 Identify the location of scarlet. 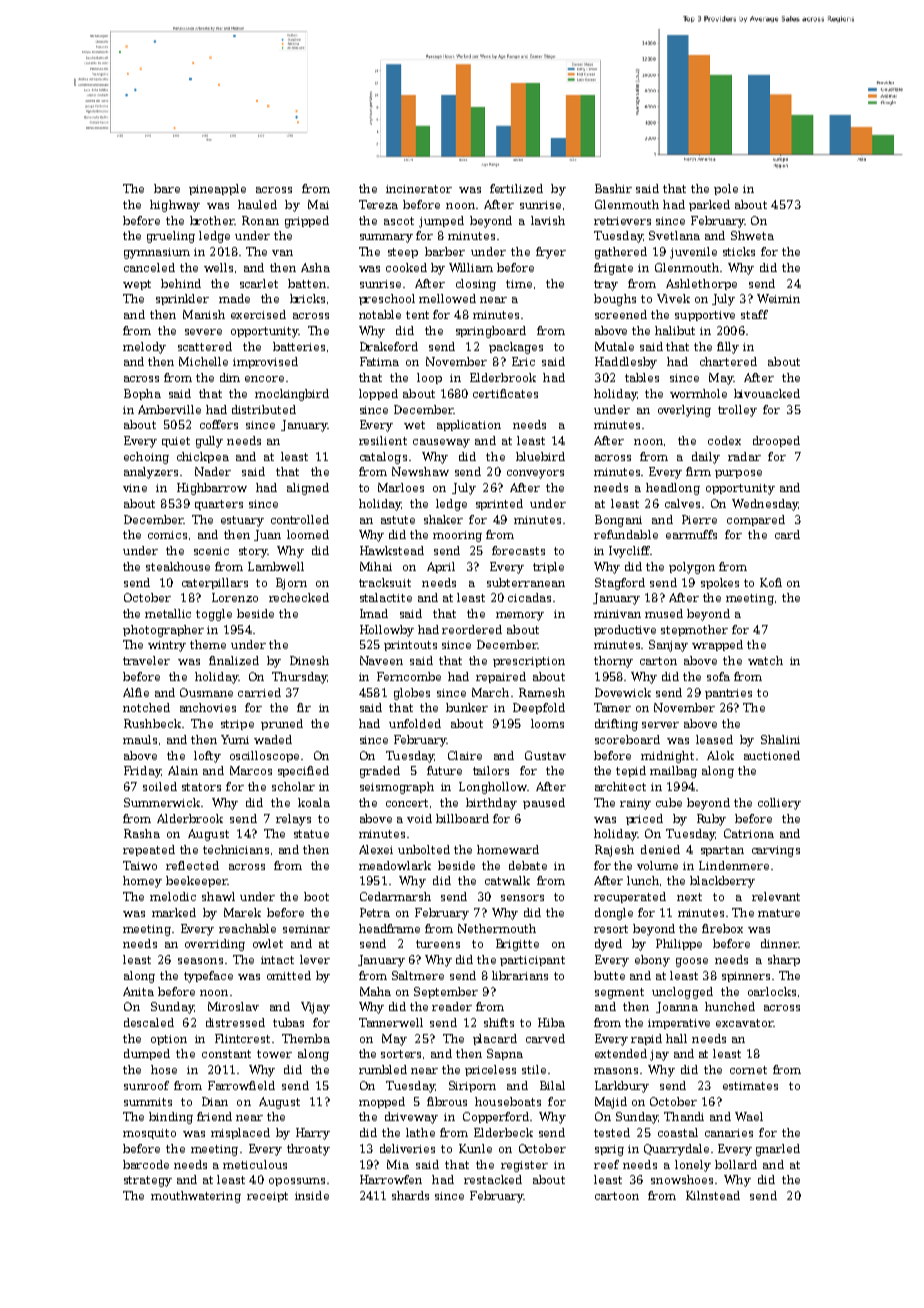
(259, 283).
